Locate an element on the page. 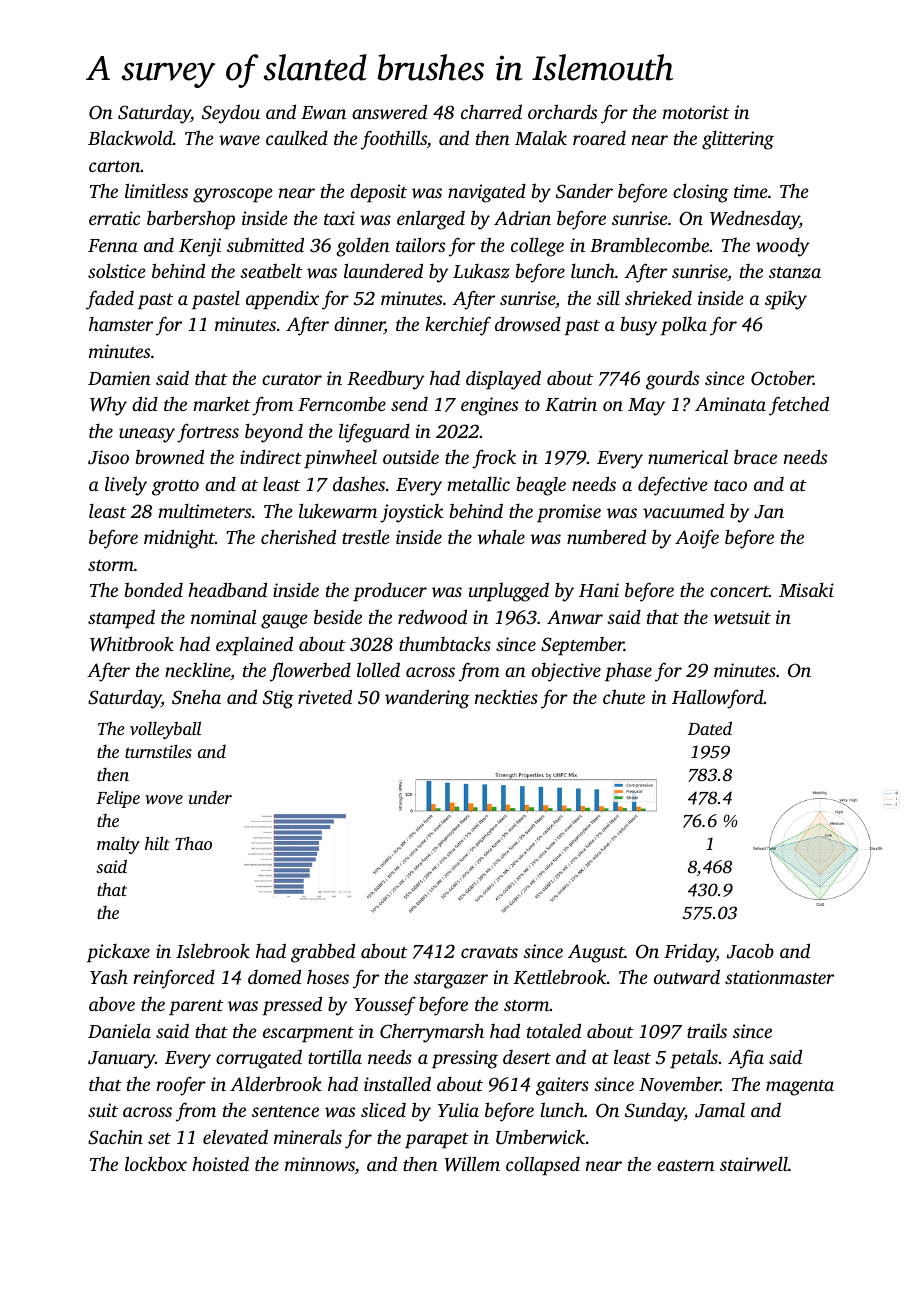  Seydou is located at coordinates (231, 114).
